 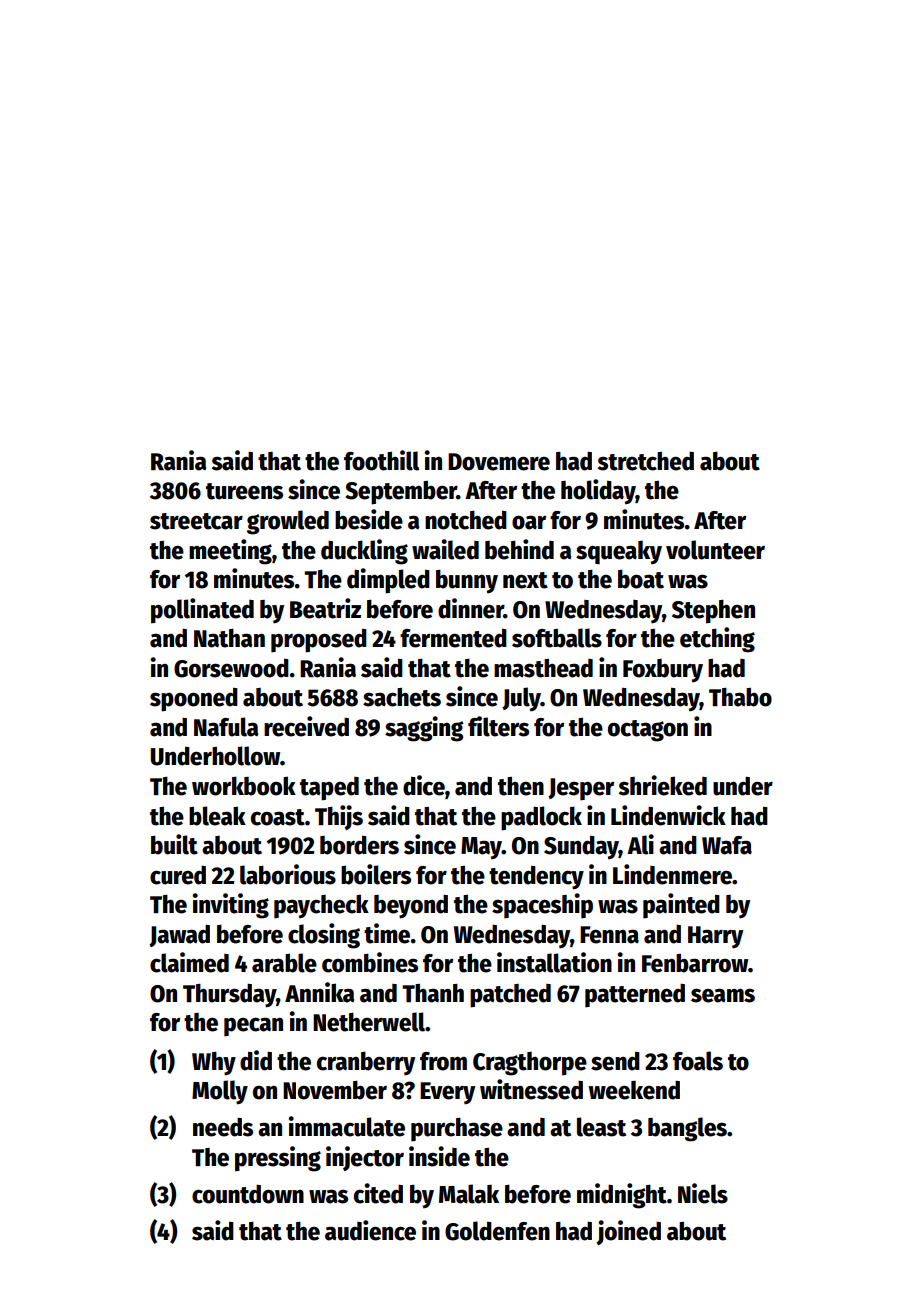 What do you see at coordinates (370, 1230) in the screenshot?
I see `audience` at bounding box center [370, 1230].
